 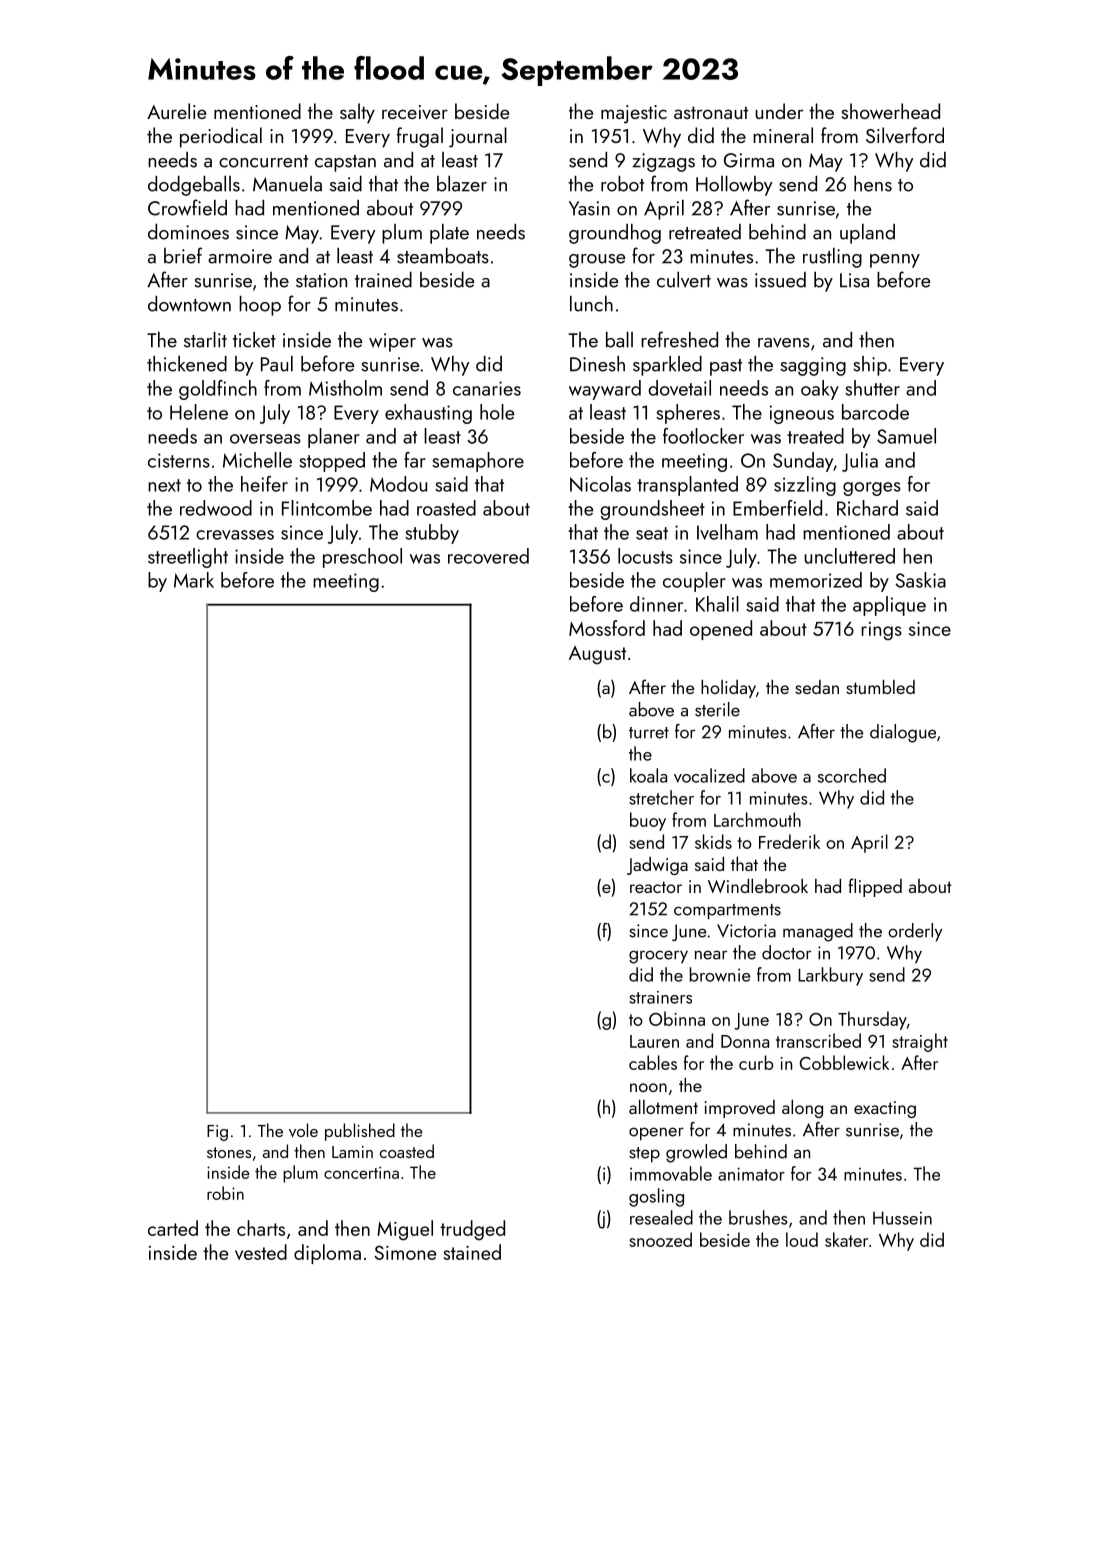 What do you see at coordinates (777, 508) in the screenshot?
I see `Emberfield` at bounding box center [777, 508].
